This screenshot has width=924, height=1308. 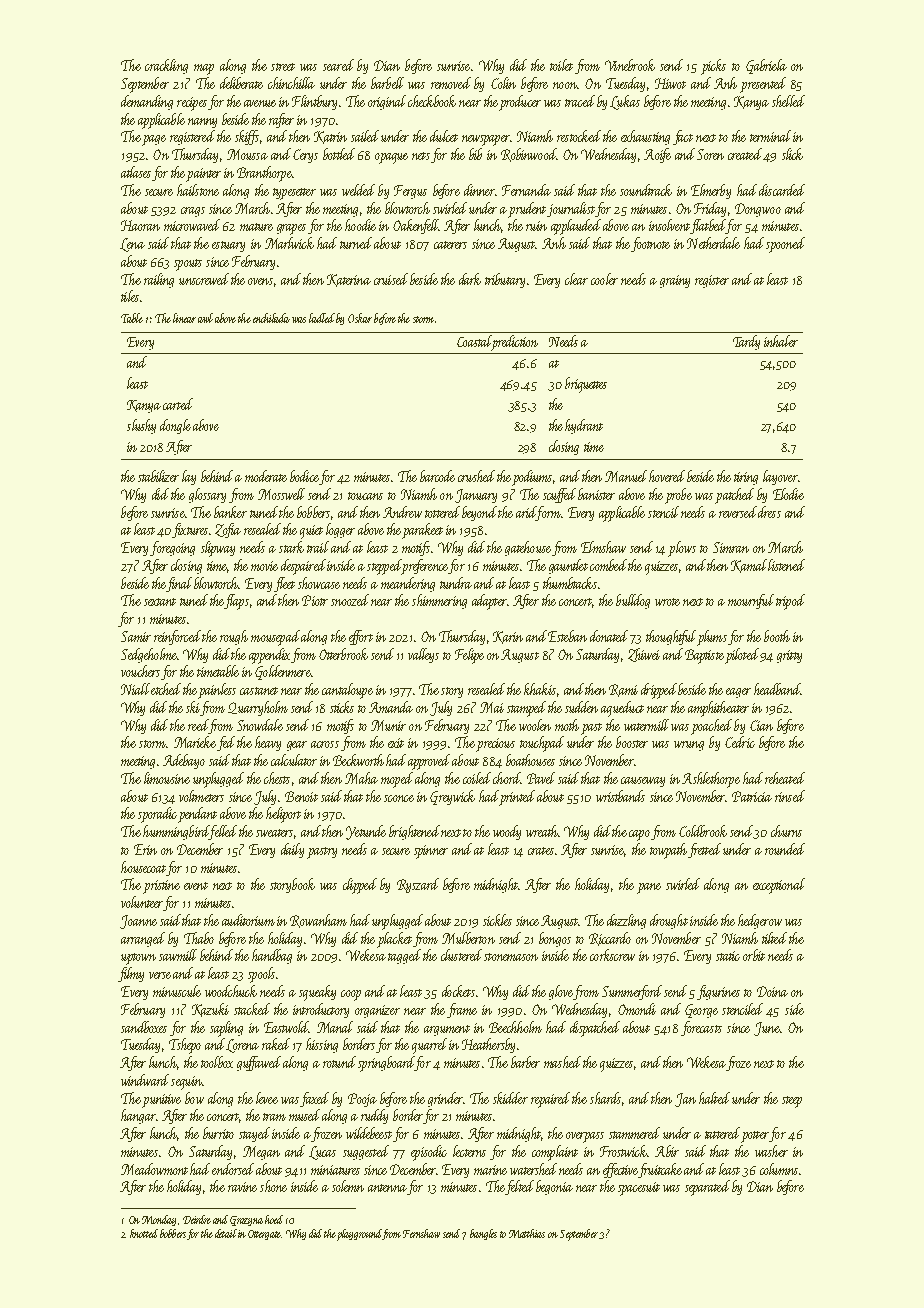 What do you see at coordinates (789, 656) in the screenshot?
I see `gritty` at bounding box center [789, 656].
